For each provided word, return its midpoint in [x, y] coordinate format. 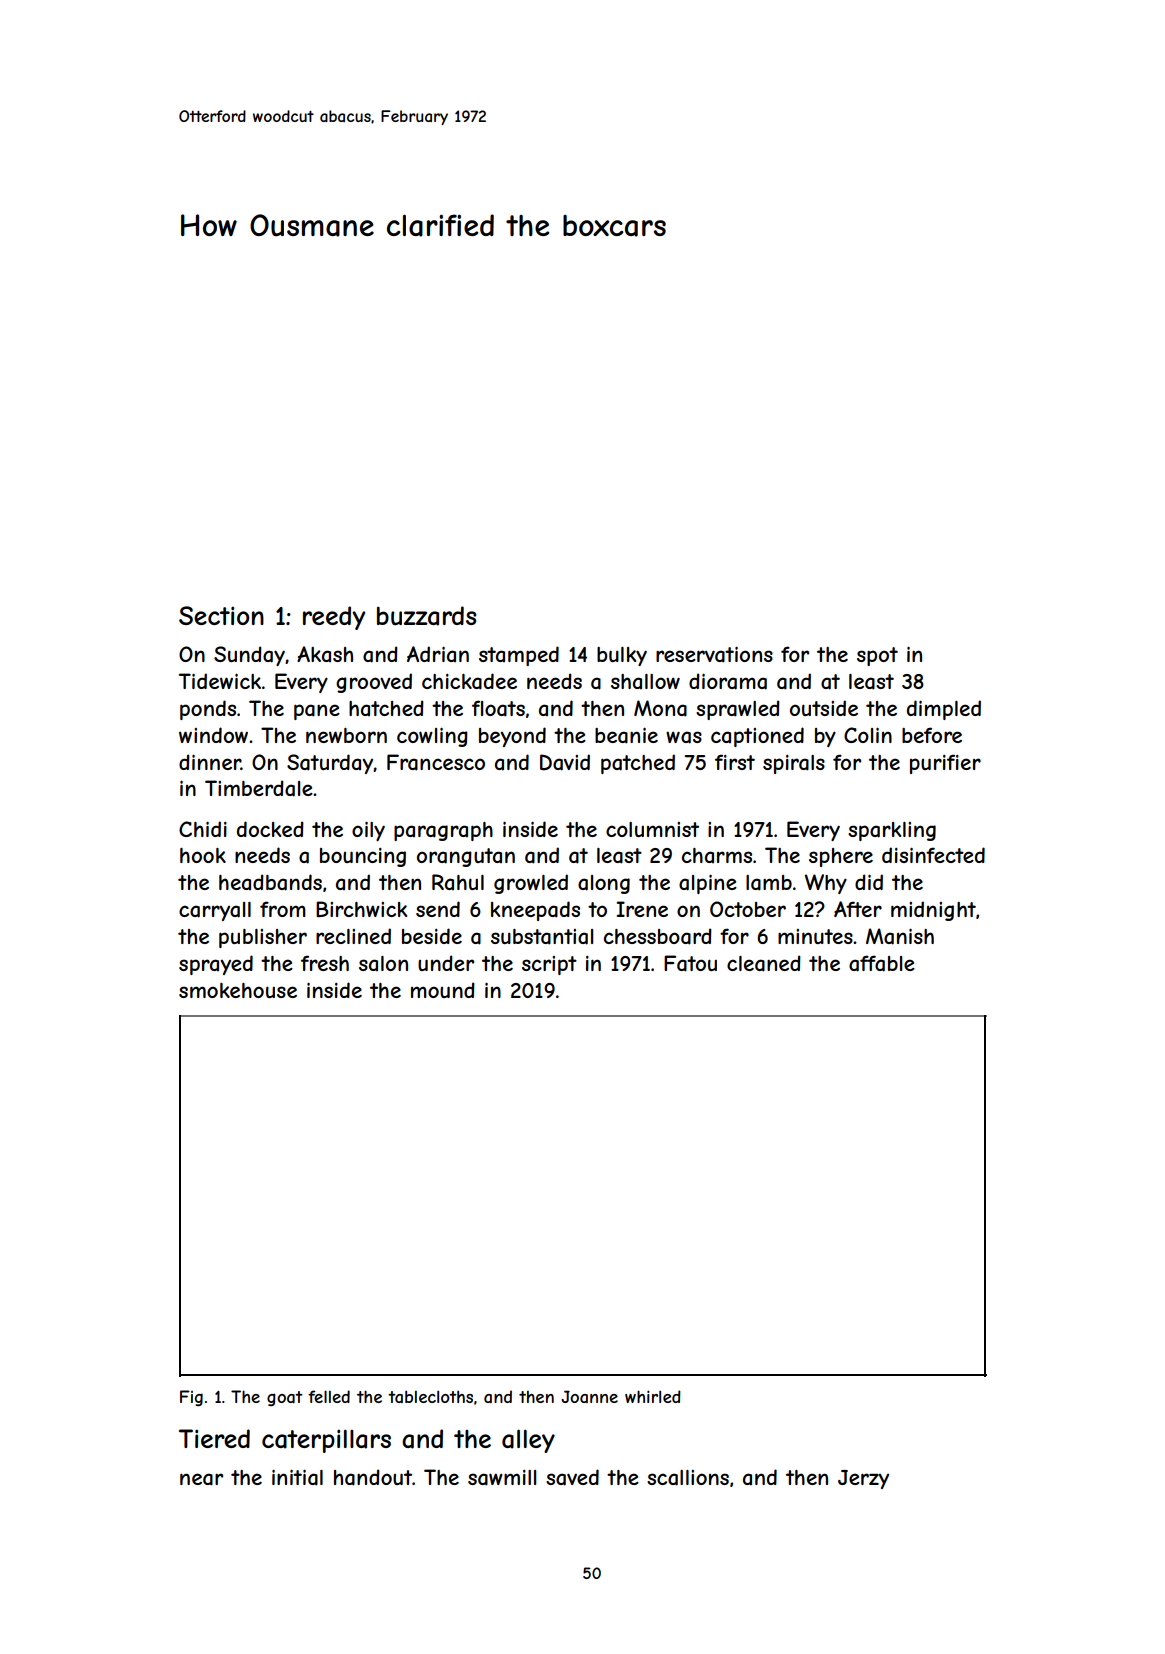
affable [882, 963]
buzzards [426, 616]
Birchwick [361, 909]
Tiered [214, 1438]
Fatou [690, 963]
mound [443, 990]
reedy [334, 618]
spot [877, 656]
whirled [653, 1396]
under [446, 963]
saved [572, 1477]
